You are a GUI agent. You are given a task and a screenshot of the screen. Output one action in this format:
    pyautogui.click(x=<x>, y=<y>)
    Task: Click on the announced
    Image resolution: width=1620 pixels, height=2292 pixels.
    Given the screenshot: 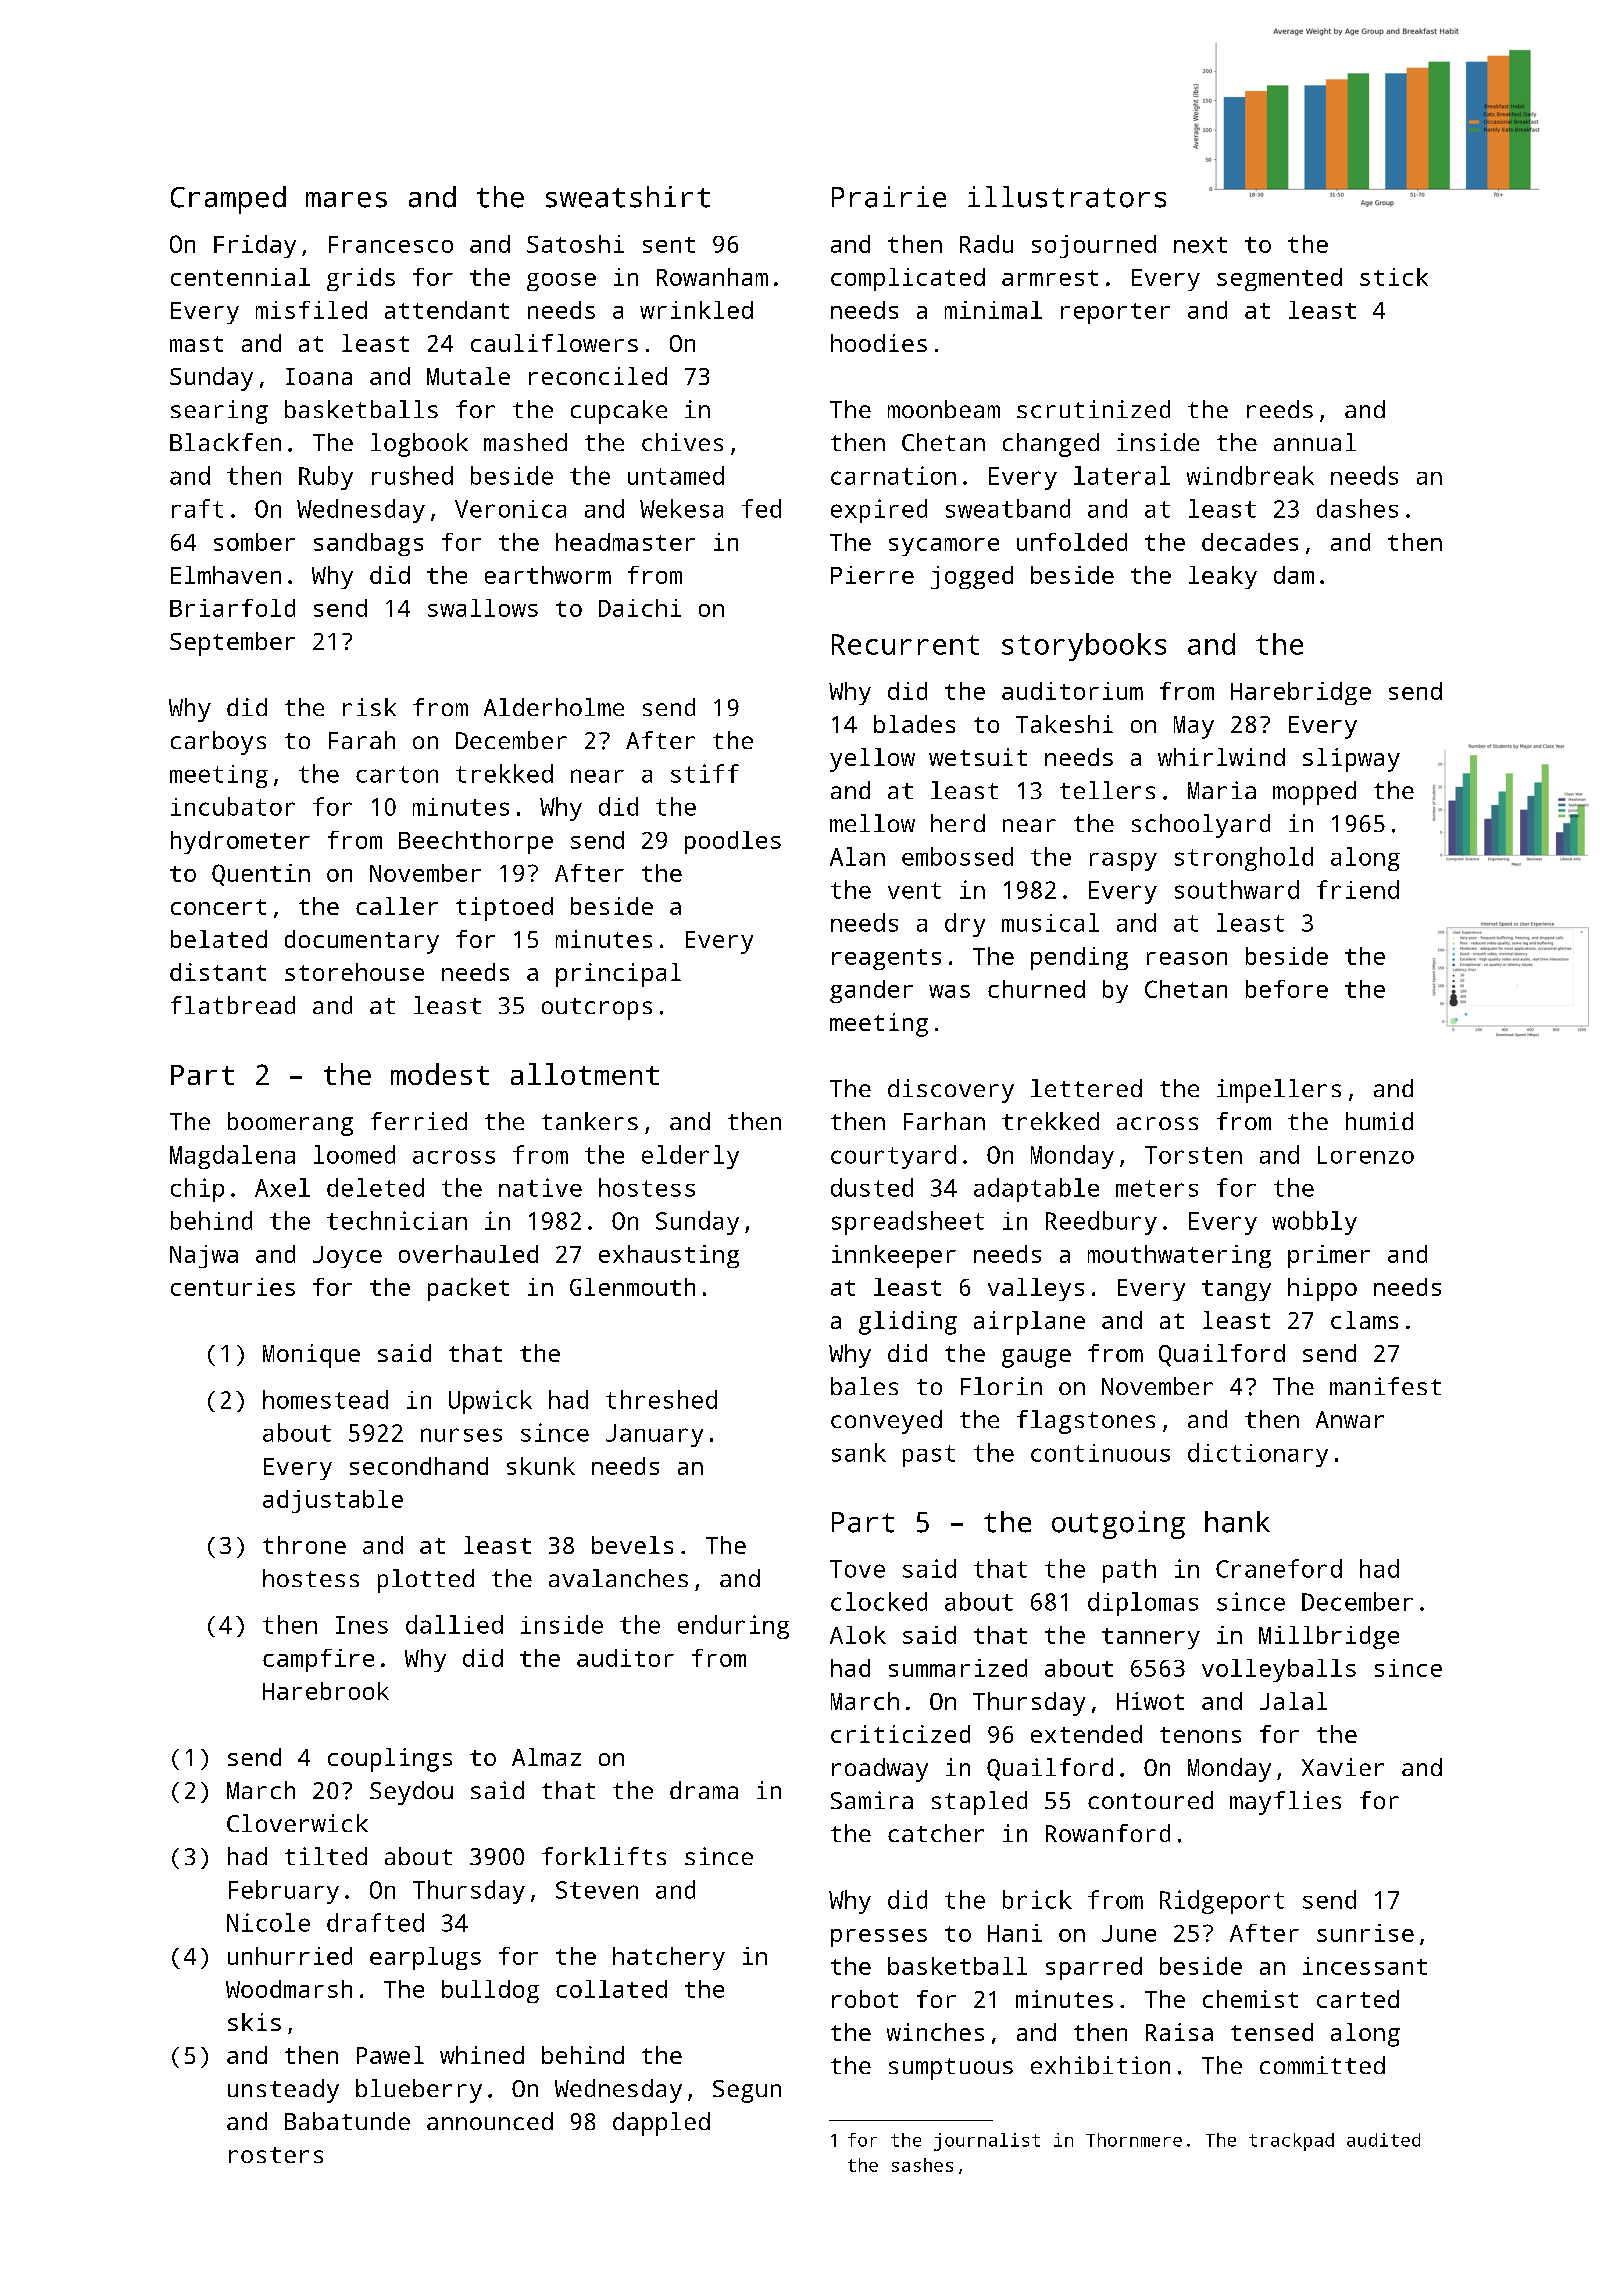 What is the action you would take?
    pyautogui.click(x=490, y=2121)
